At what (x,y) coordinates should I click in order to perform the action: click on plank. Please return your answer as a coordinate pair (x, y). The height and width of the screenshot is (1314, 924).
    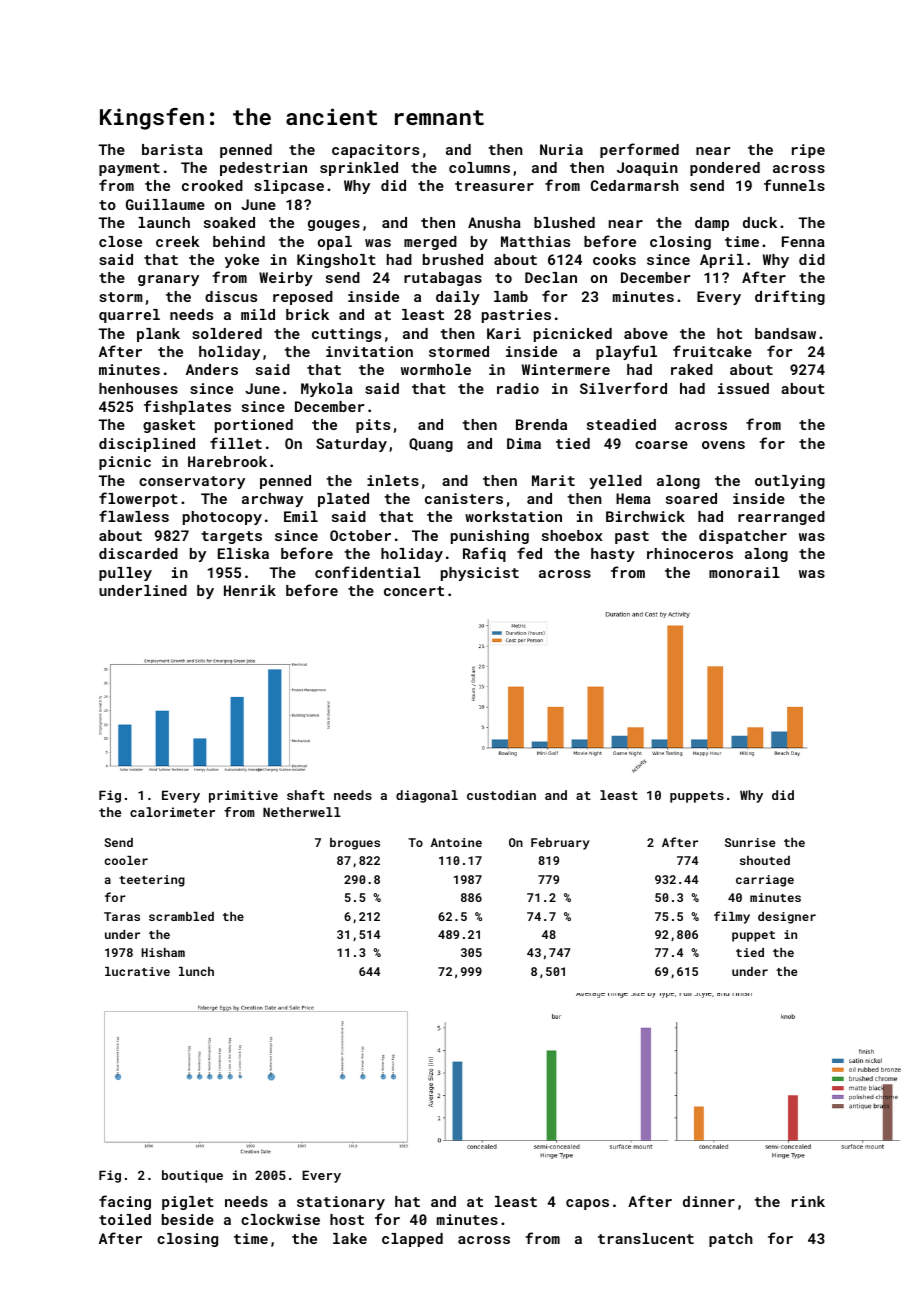
    Looking at the image, I should click on (158, 335).
